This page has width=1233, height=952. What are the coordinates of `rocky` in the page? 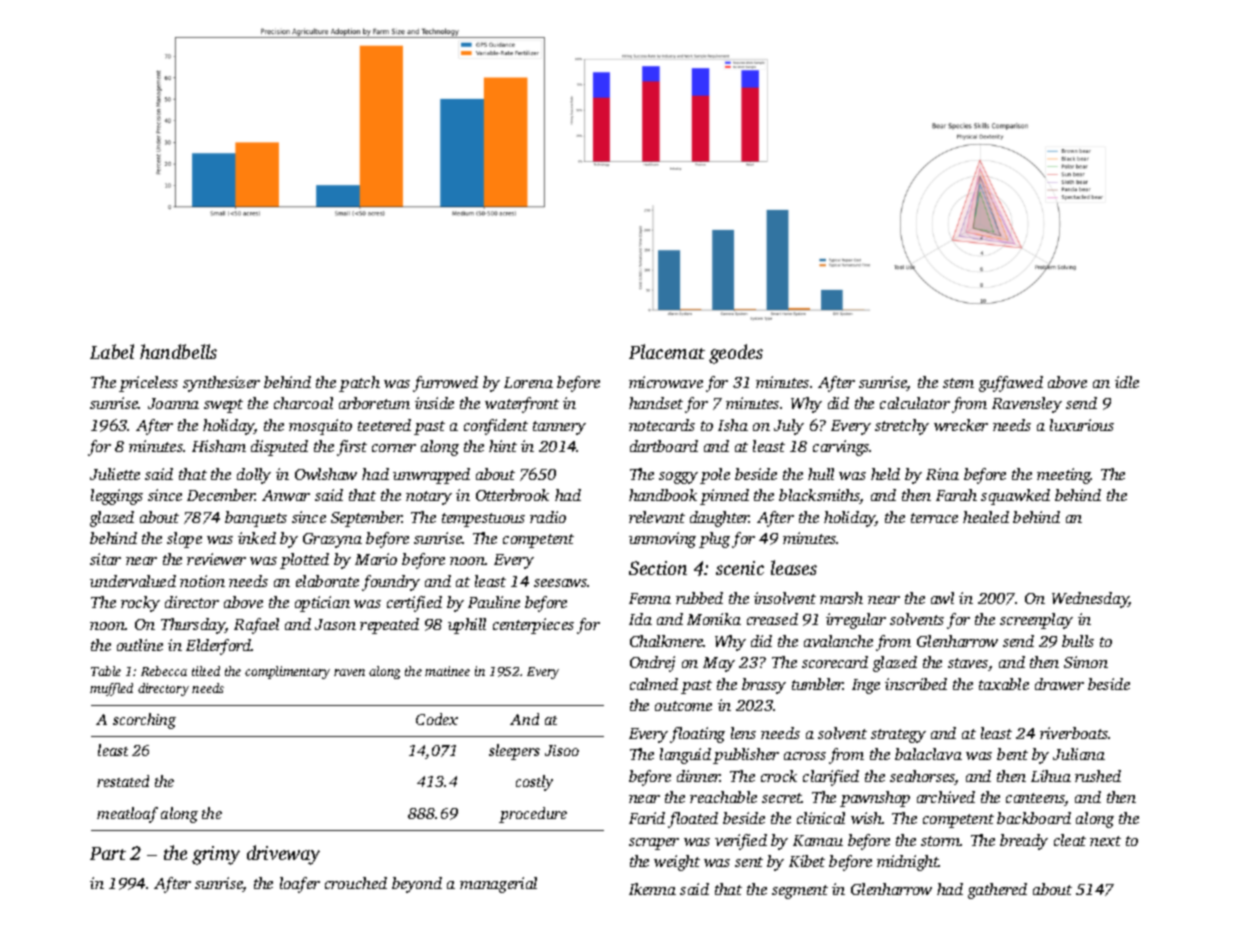 It's located at (140, 604).
